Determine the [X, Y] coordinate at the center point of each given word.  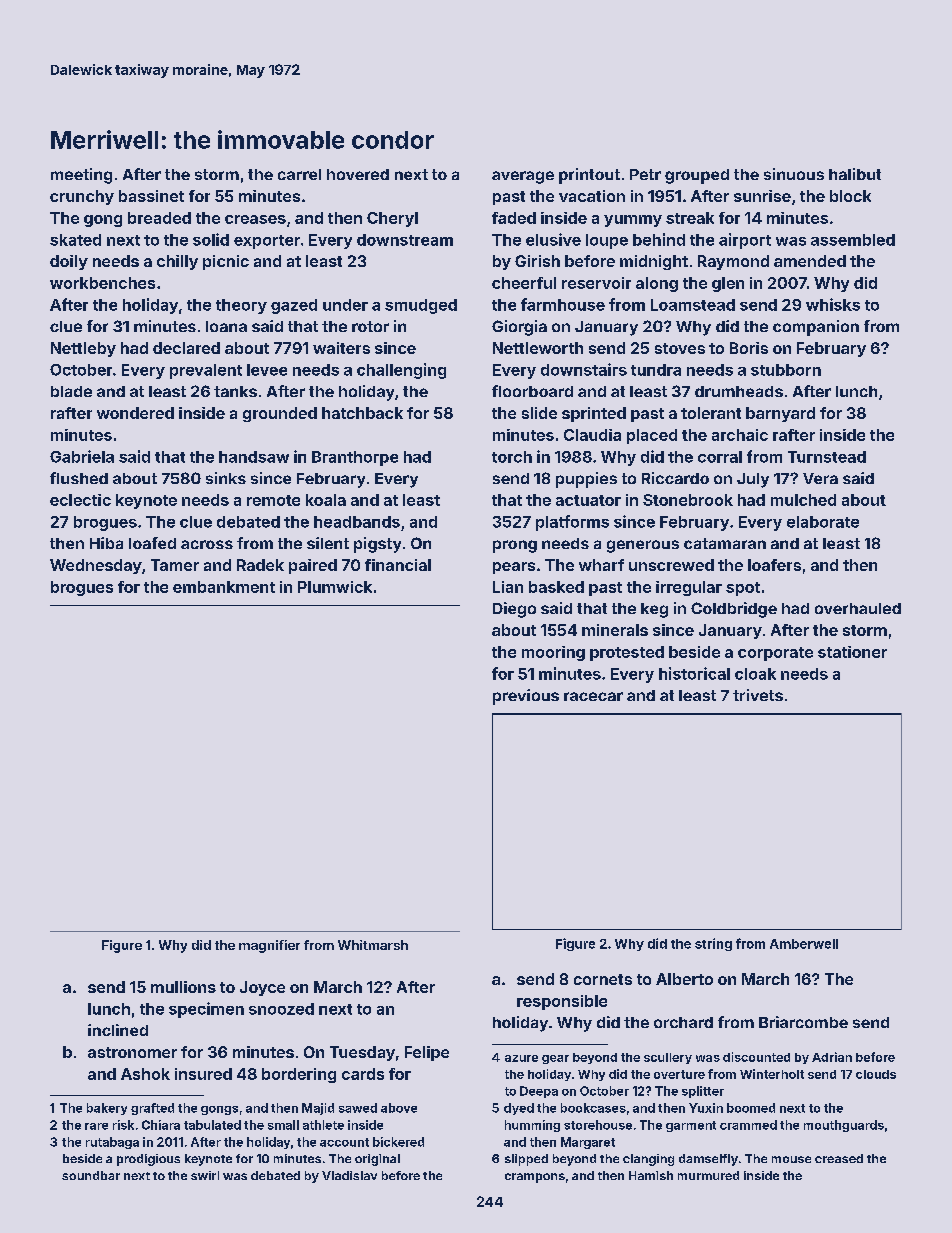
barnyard [780, 414]
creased [839, 1158]
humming [532, 1126]
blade [71, 391]
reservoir [596, 283]
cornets [603, 979]
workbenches [102, 283]
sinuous [794, 174]
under [345, 305]
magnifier [269, 946]
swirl [205, 1175]
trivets [758, 695]
